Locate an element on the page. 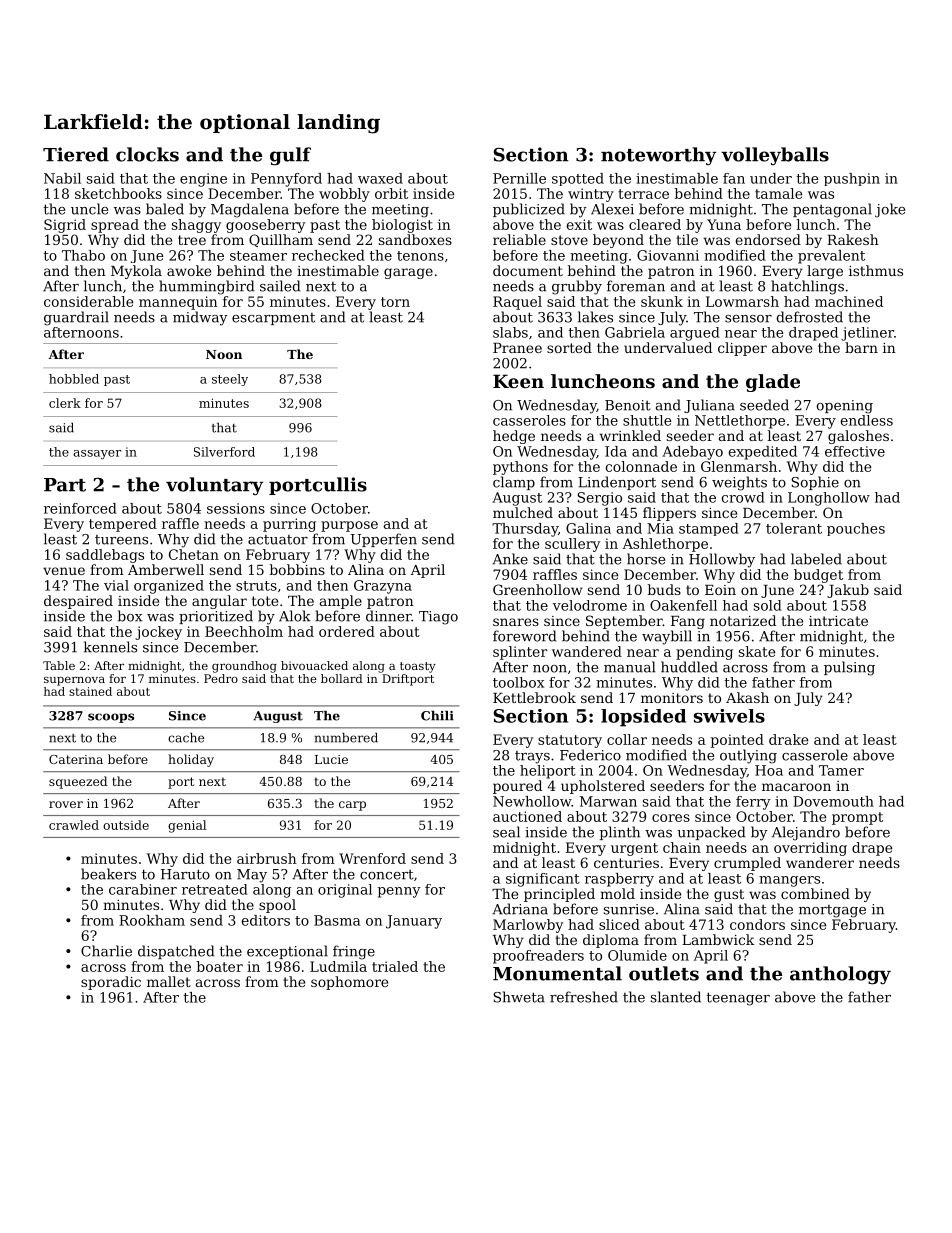 The height and width of the image is (1233, 952). toolbox is located at coordinates (518, 682).
